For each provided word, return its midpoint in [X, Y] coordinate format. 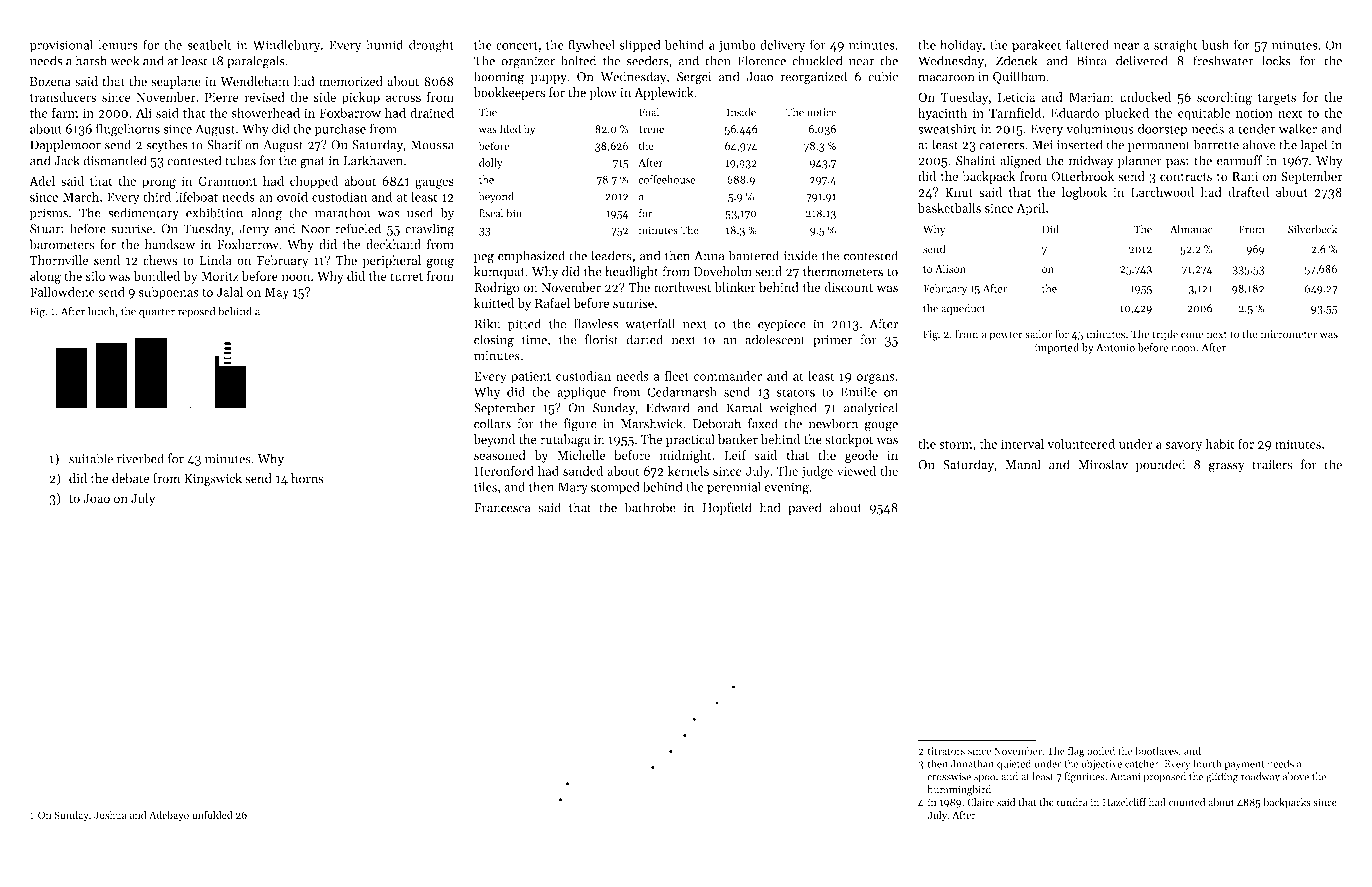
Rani [1245, 176]
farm [65, 113]
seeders [648, 60]
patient [531, 377]
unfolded [212, 815]
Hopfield [727, 508]
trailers [1272, 464]
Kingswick [213, 479]
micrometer [1289, 334]
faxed [763, 423]
